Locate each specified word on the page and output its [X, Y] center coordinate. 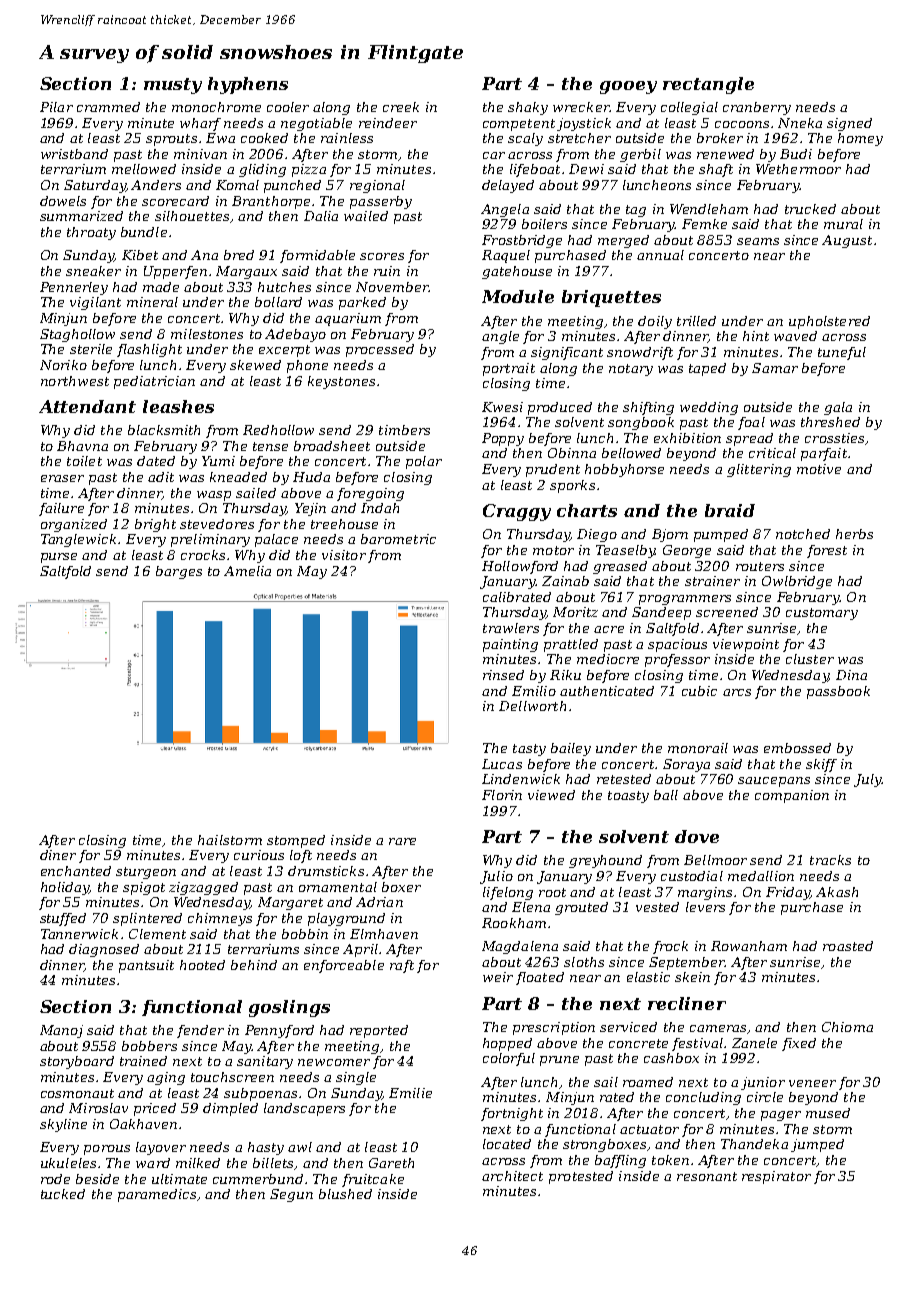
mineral [152, 302]
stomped [296, 841]
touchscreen [232, 1077]
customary [822, 614]
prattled [571, 645]
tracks [830, 860]
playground [346, 919]
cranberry [757, 108]
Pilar [56, 107]
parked [362, 303]
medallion [761, 876]
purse [59, 558]
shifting [648, 408]
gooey [628, 87]
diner [58, 855]
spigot [144, 888]
